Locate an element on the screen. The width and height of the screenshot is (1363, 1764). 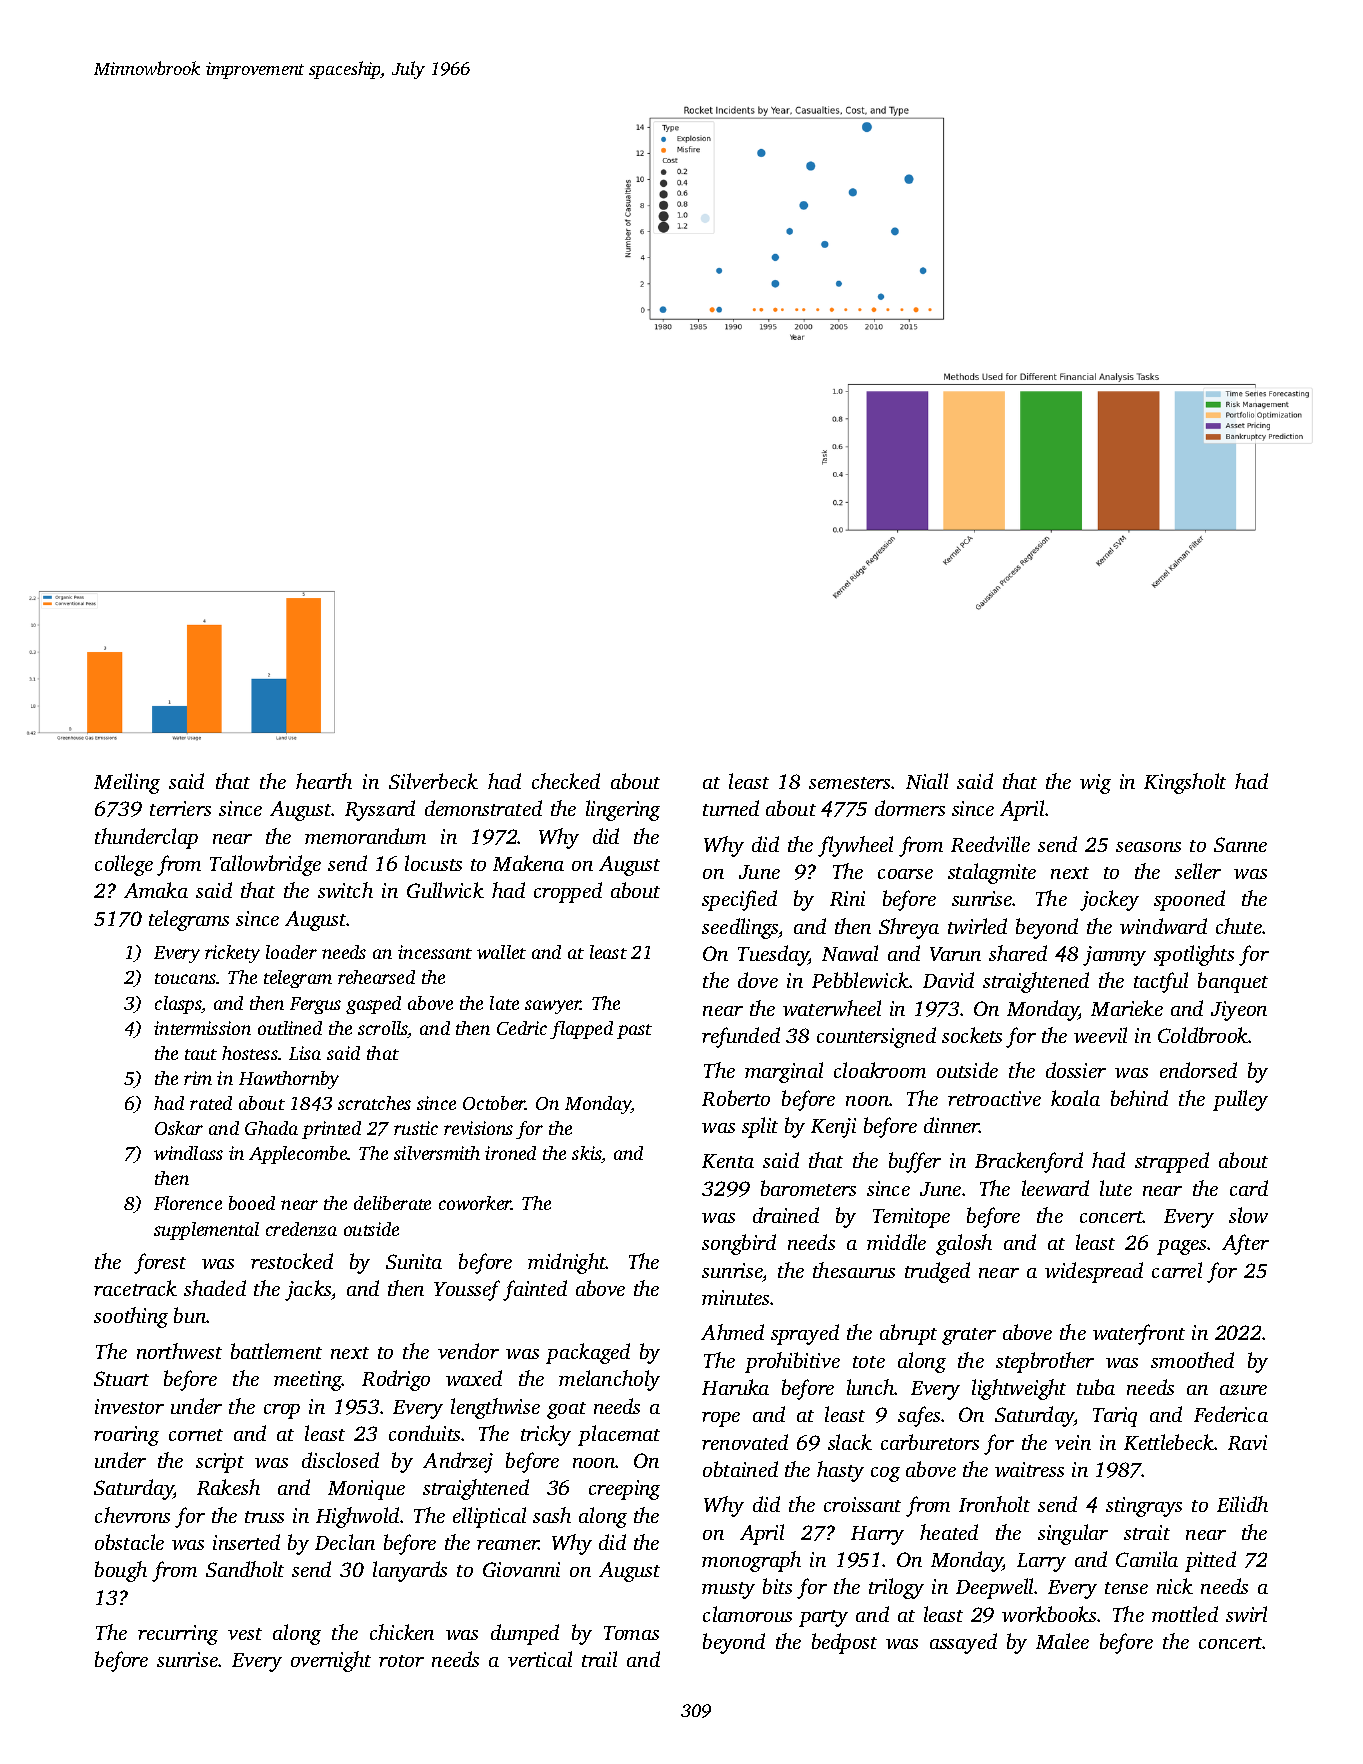
Temitope is located at coordinates (911, 1218).
